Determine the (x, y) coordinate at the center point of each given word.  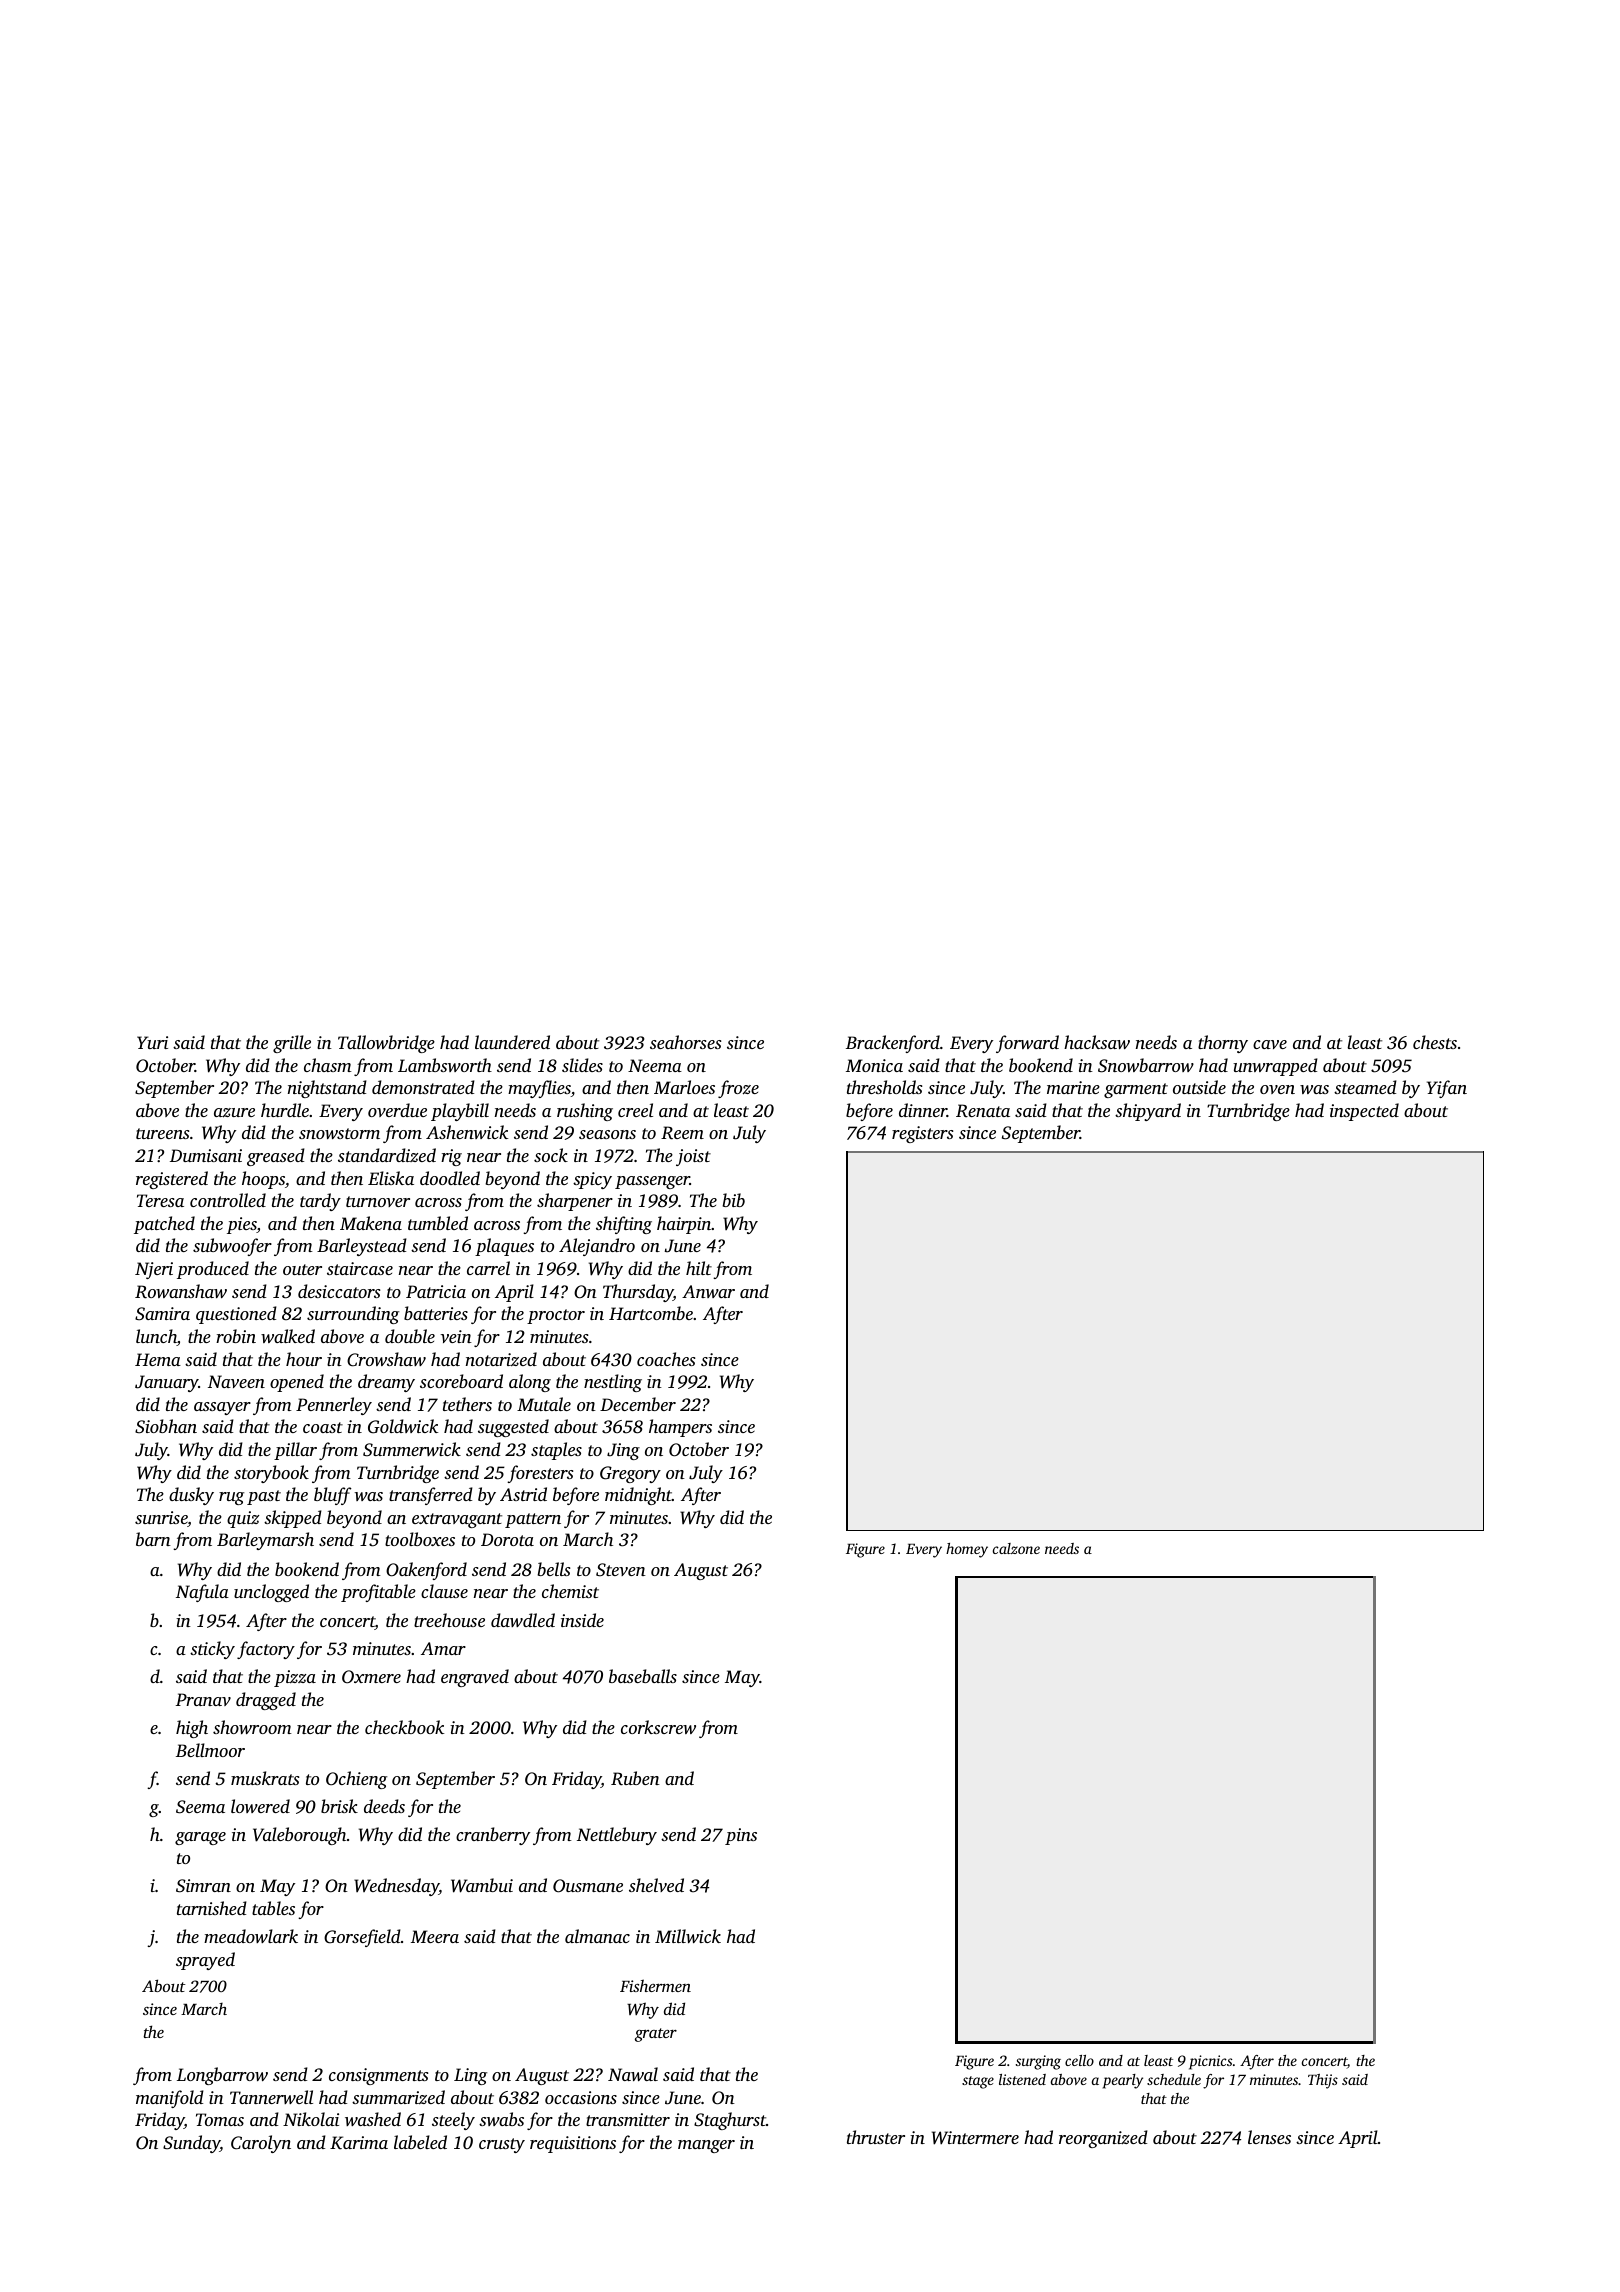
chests (1435, 1042)
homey (967, 1550)
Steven (621, 1570)
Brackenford (893, 1044)
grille (292, 1044)
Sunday (191, 2144)
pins (741, 1836)
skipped (293, 1519)
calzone (1016, 1548)
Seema (200, 1807)
